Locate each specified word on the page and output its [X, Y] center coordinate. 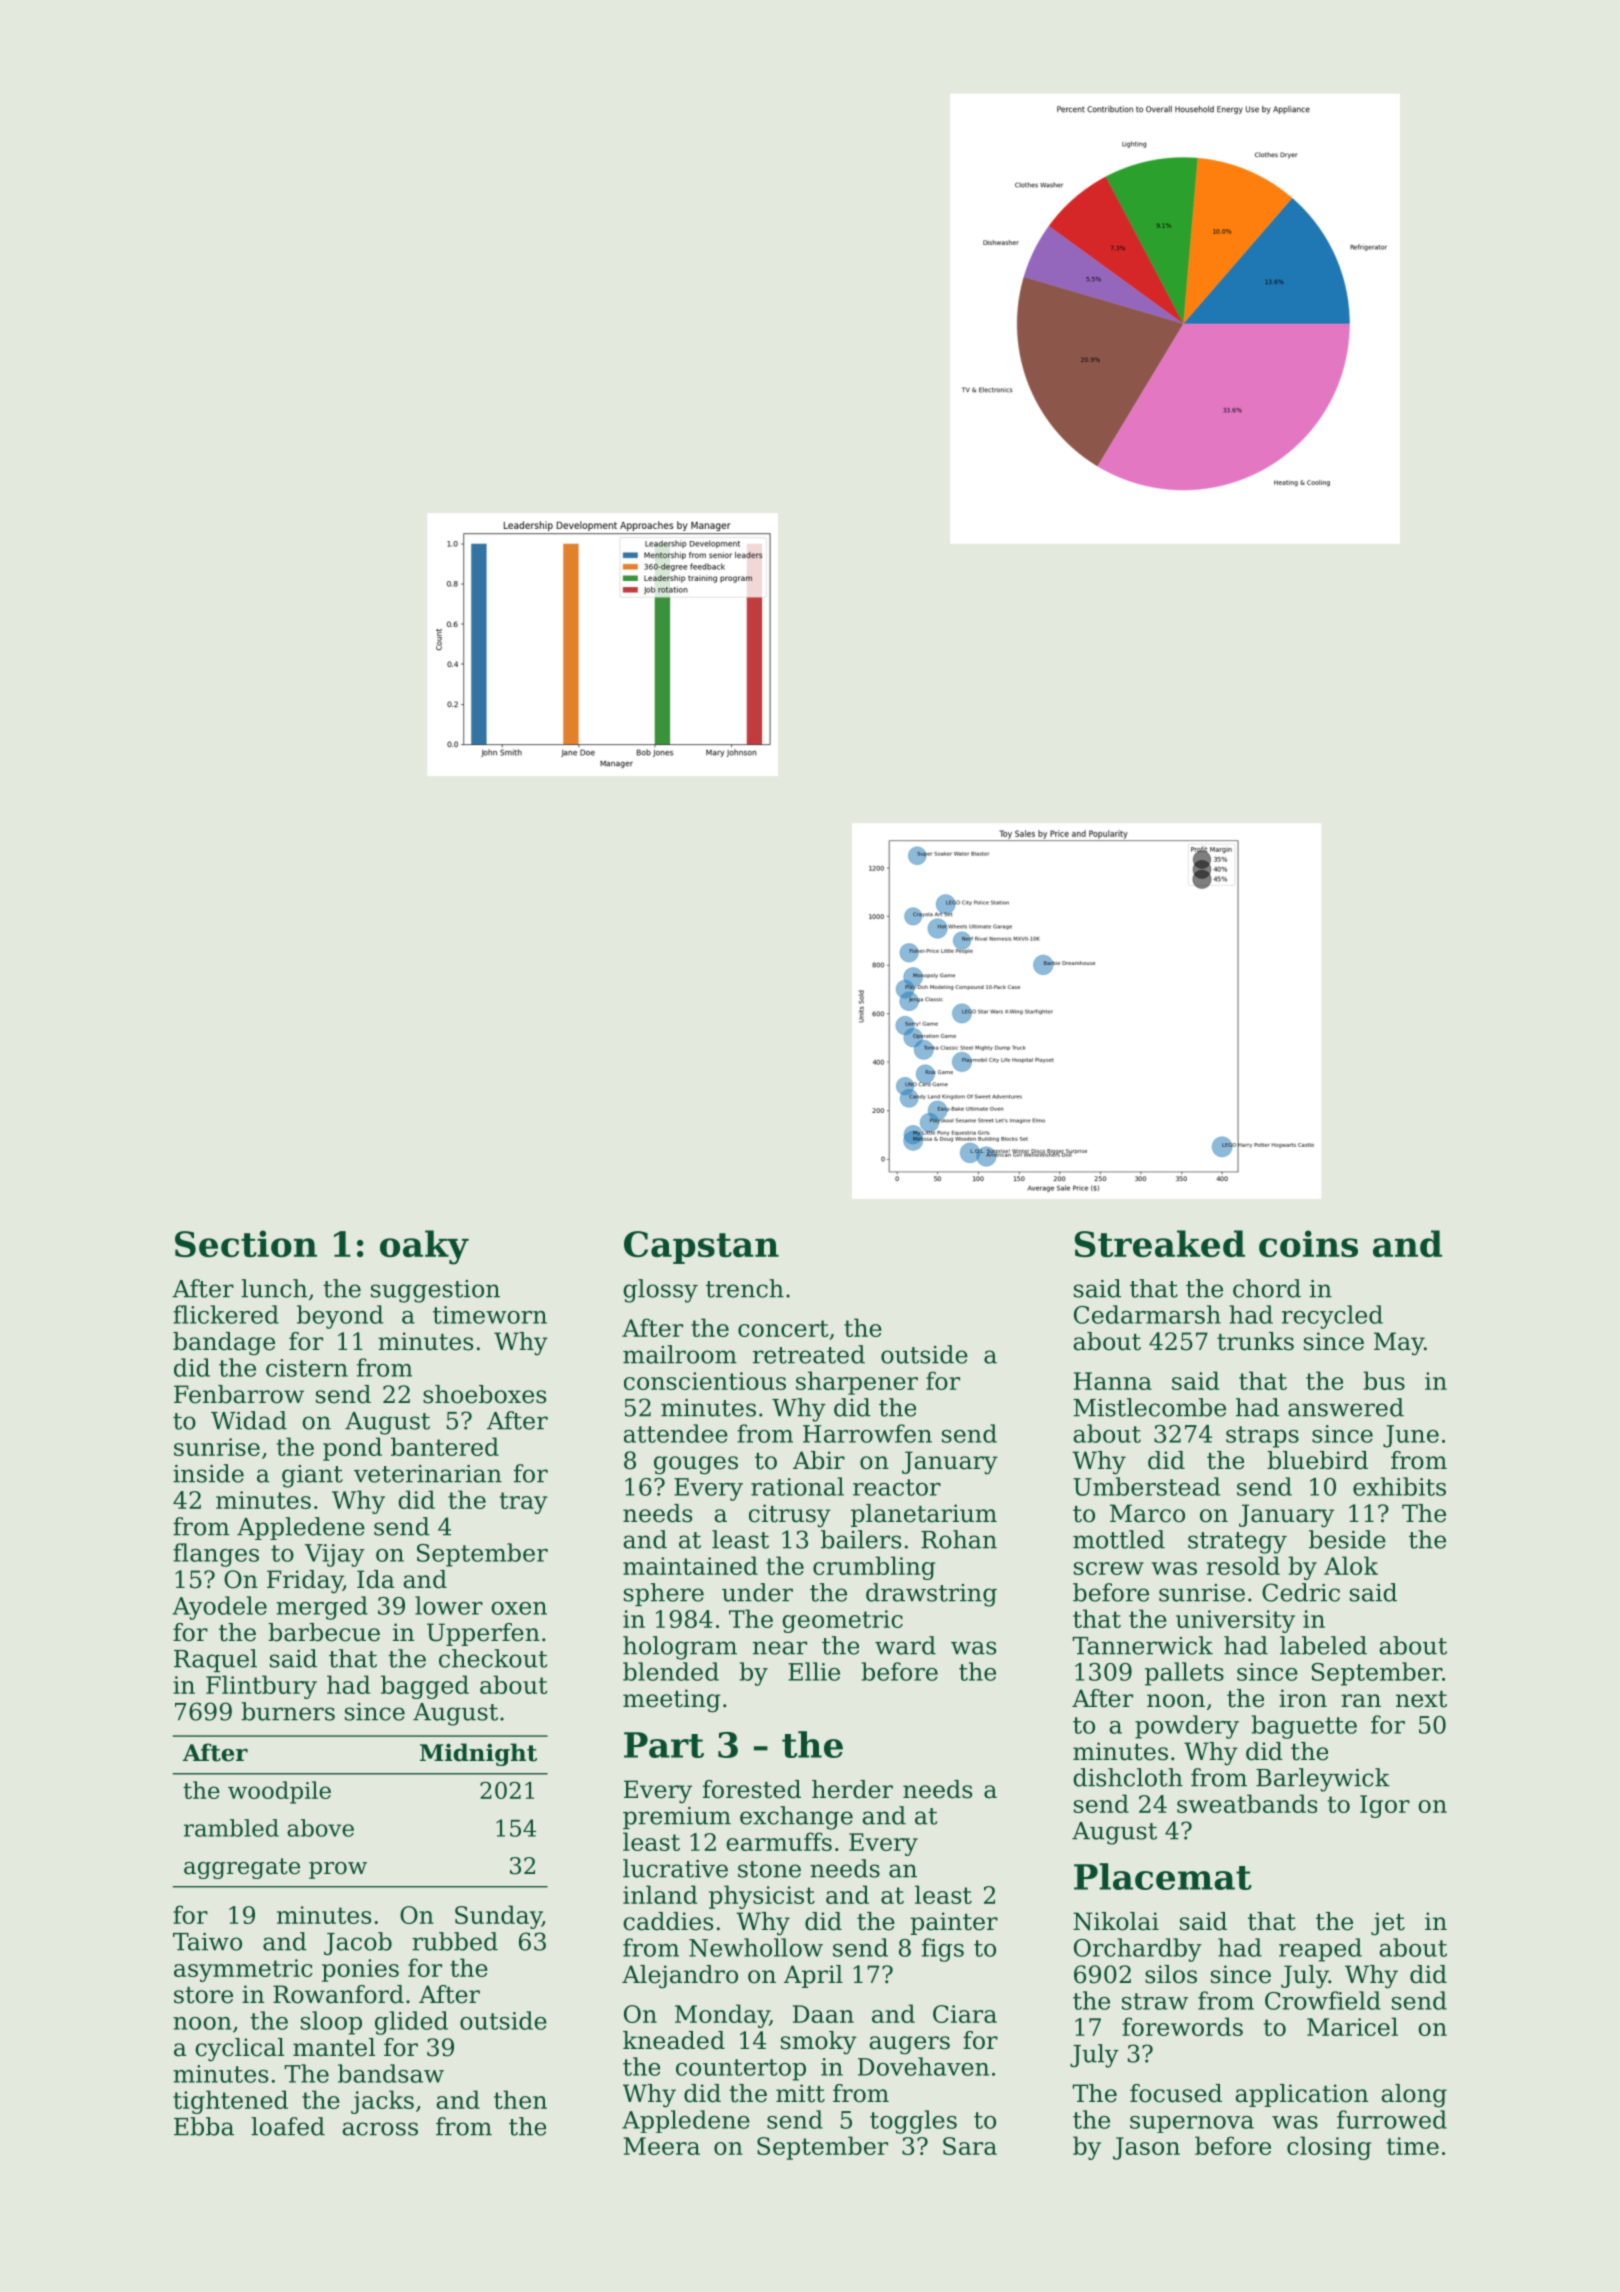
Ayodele [219, 1608]
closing [1329, 2148]
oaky [424, 1247]
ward [905, 1645]
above [320, 1828]
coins [1308, 1243]
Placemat [1163, 1876]
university [1235, 1621]
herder [852, 1789]
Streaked [1160, 1243]
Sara [970, 2146]
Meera [662, 2146]
